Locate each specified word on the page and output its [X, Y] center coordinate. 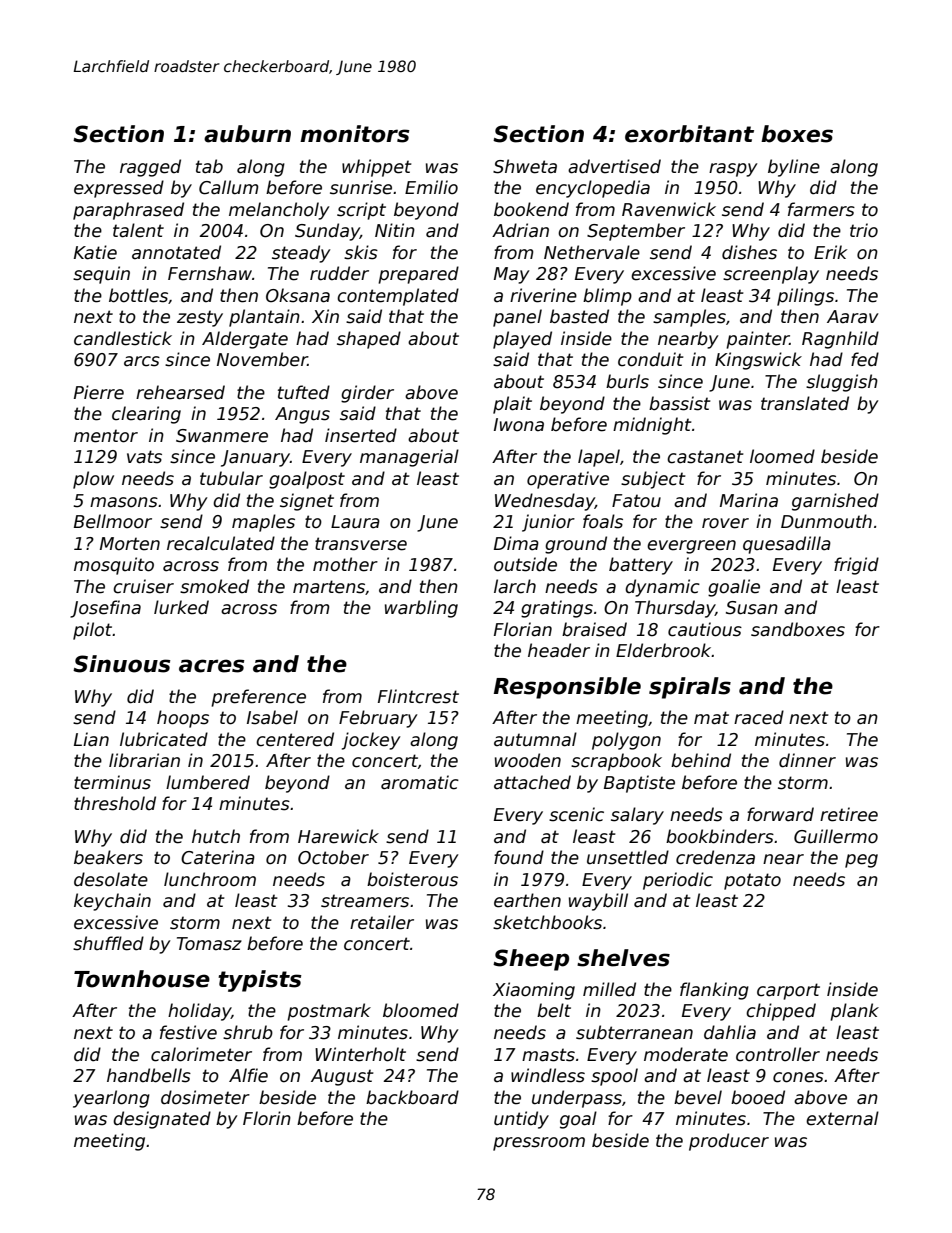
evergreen [691, 547]
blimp [607, 297]
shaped [369, 340]
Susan [752, 608]
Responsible [567, 688]
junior [548, 523]
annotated [176, 252]
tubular [231, 478]
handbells [149, 1075]
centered [295, 739]
